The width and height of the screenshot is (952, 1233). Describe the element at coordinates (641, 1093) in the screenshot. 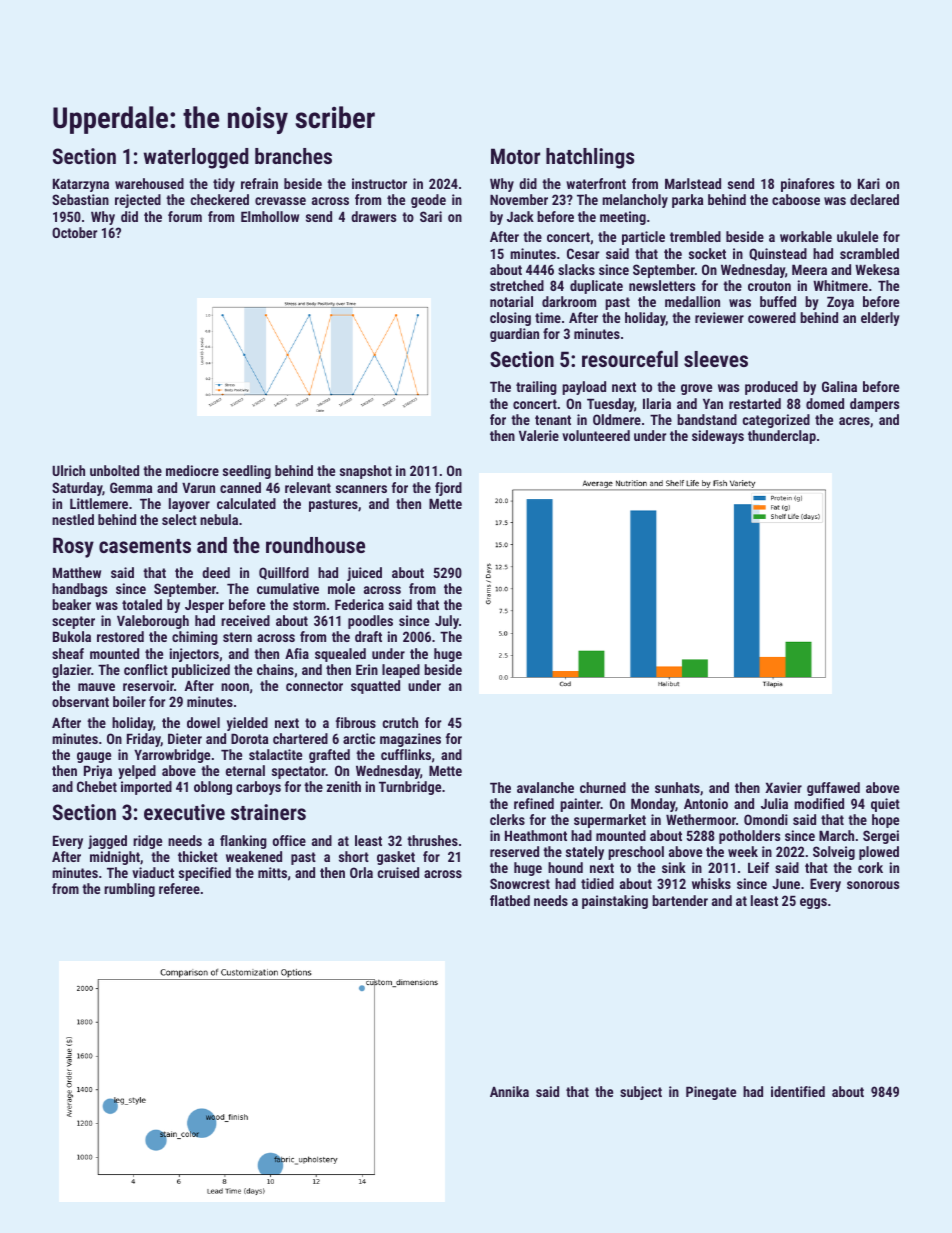

I see `subject` at that location.
